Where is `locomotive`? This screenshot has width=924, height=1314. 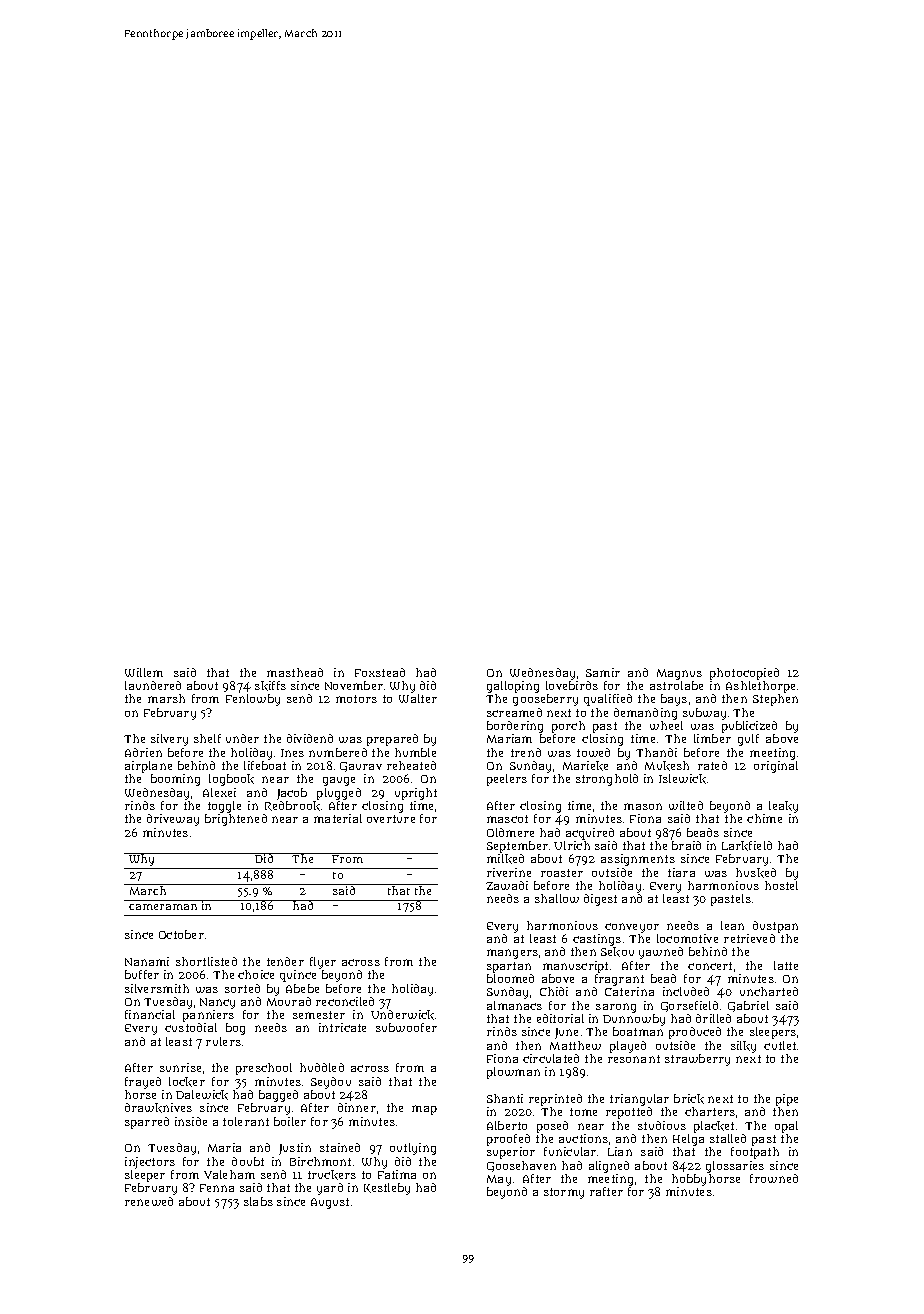 locomotive is located at coordinates (687, 938).
